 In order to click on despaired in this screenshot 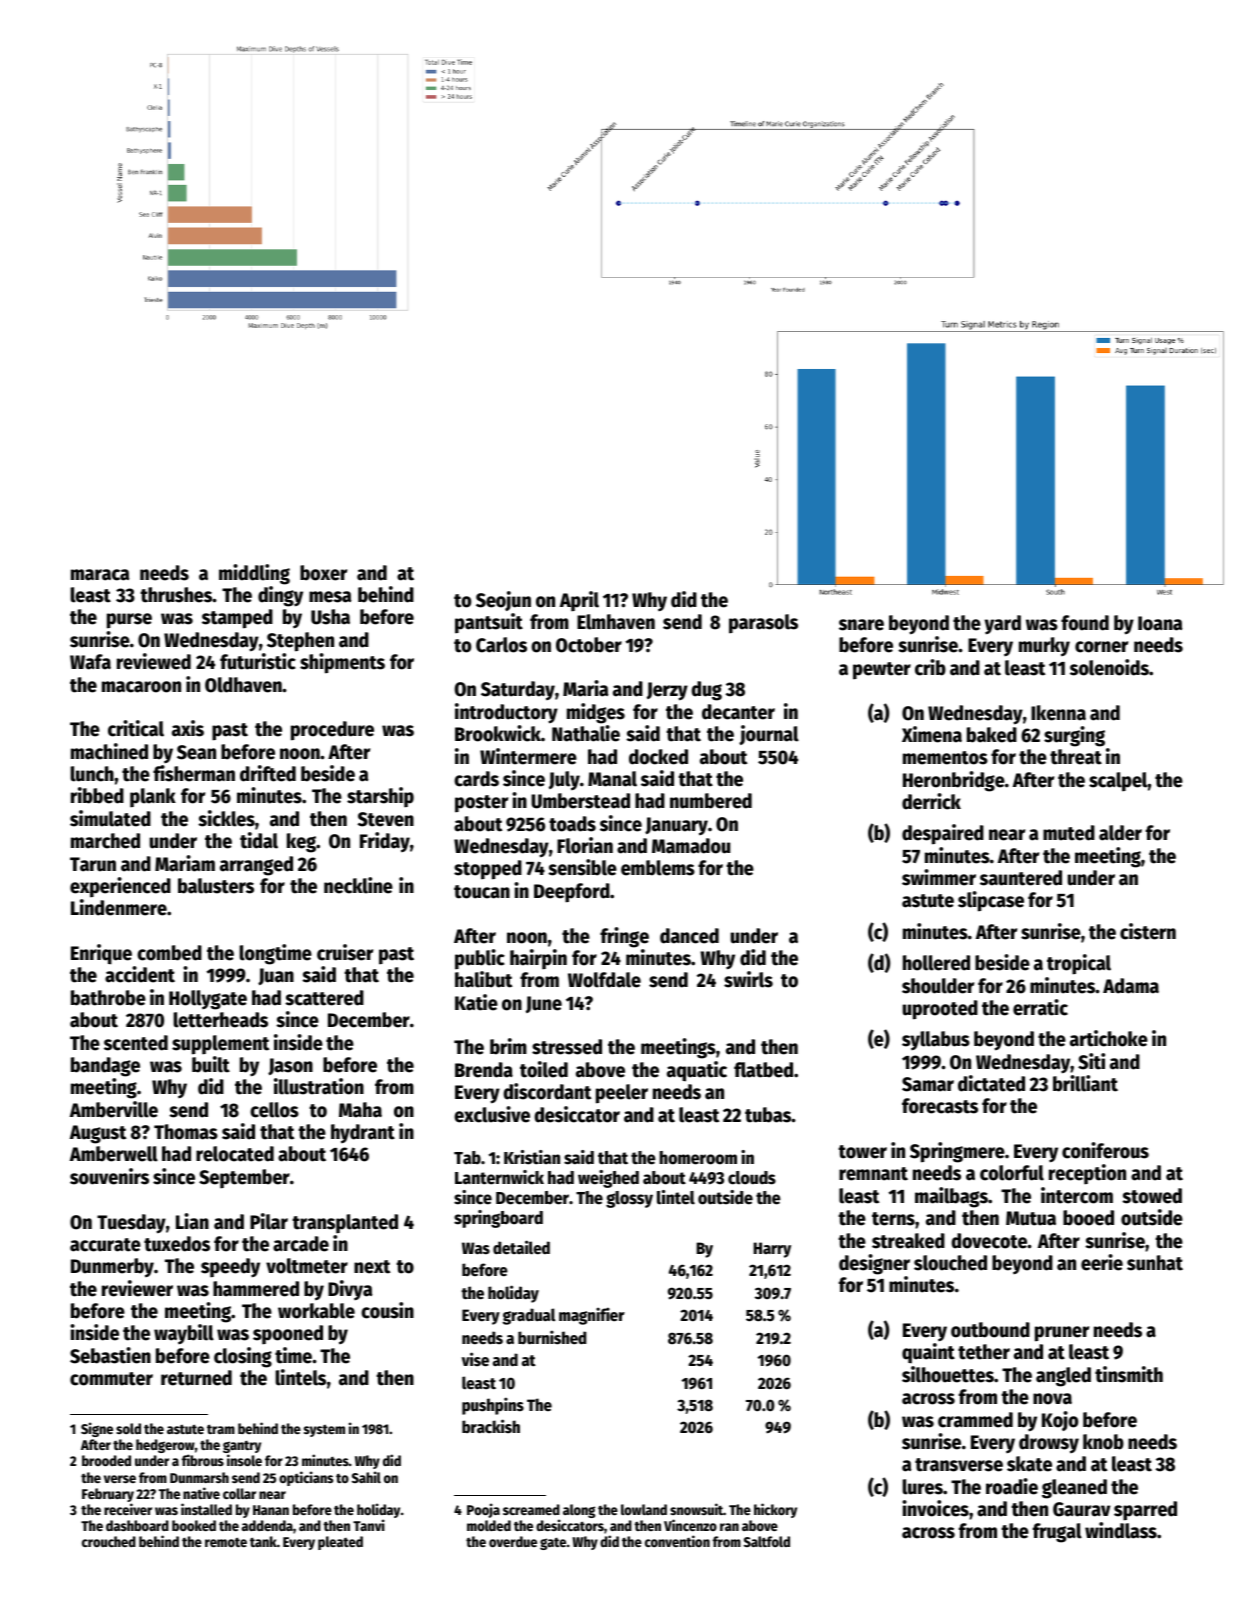, I will do `click(943, 834)`.
